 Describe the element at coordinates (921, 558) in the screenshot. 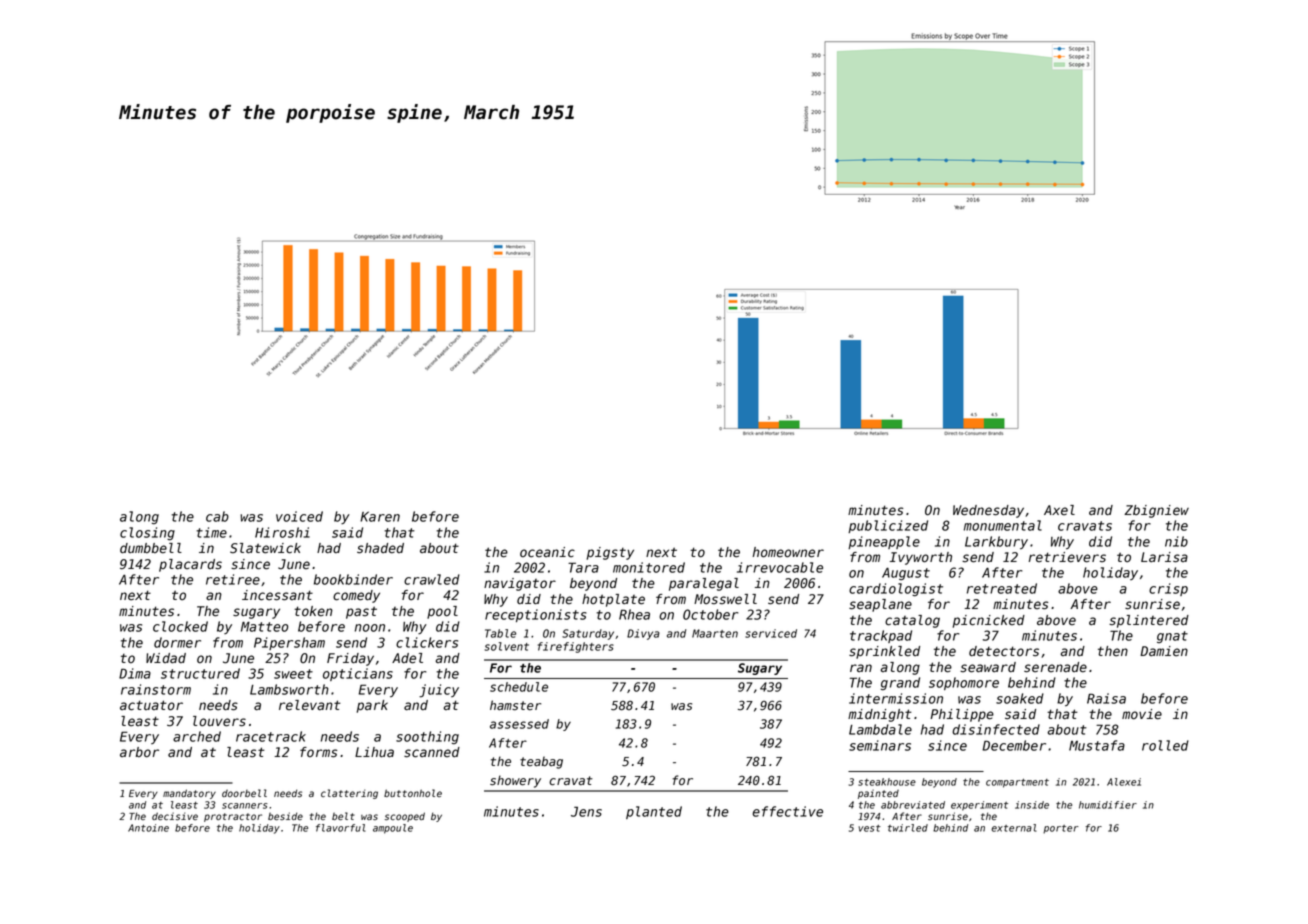

I see `Ivyworth` at that location.
